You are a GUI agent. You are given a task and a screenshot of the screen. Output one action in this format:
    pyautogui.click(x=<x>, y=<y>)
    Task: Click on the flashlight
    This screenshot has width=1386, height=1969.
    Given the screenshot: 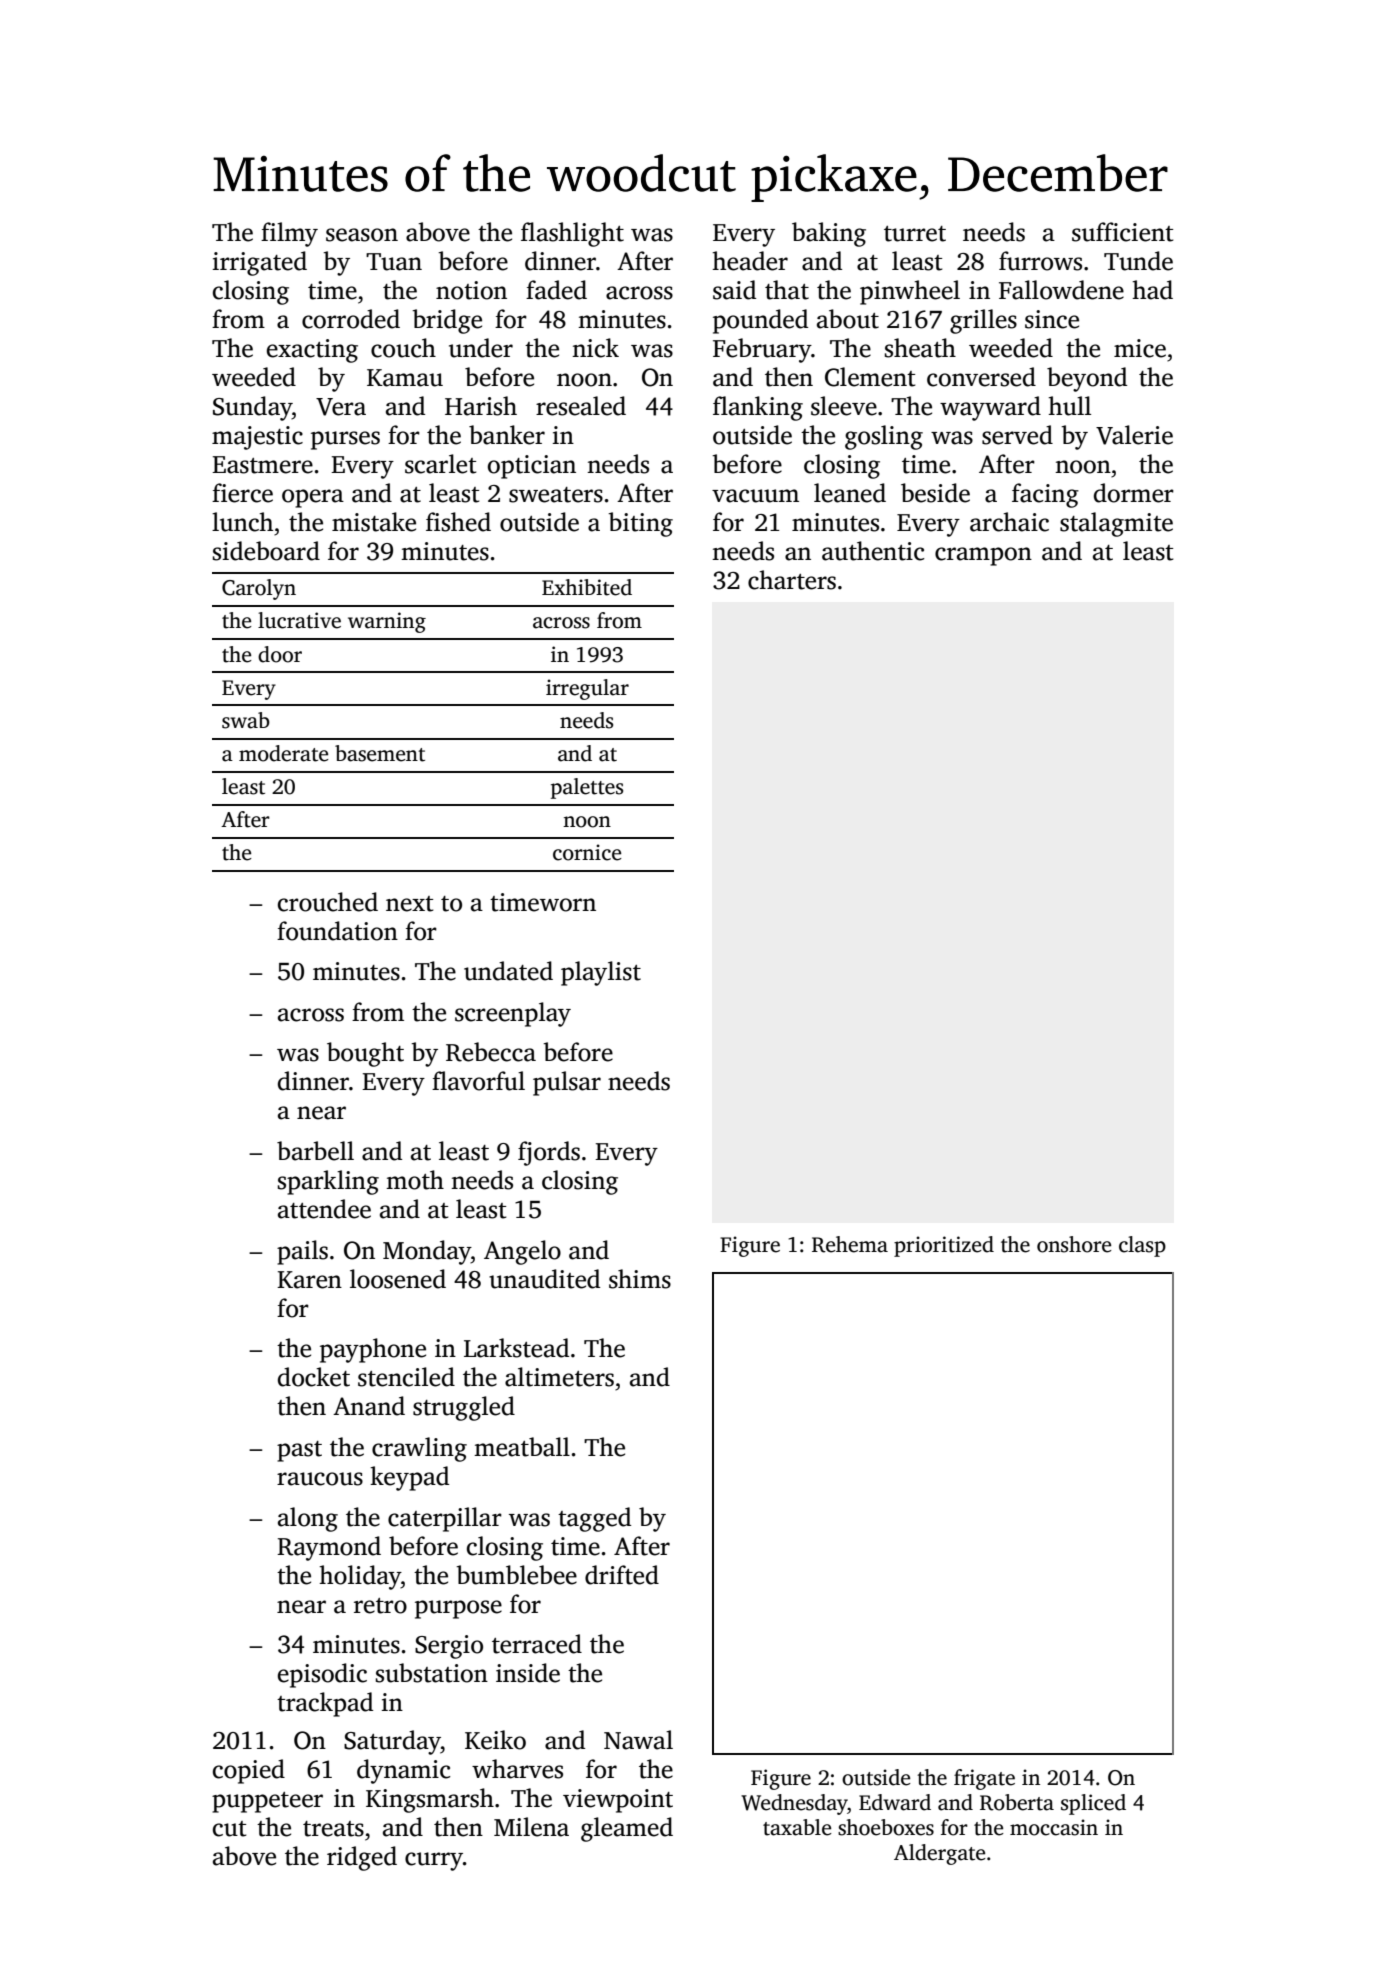 What is the action you would take?
    pyautogui.click(x=572, y=234)
